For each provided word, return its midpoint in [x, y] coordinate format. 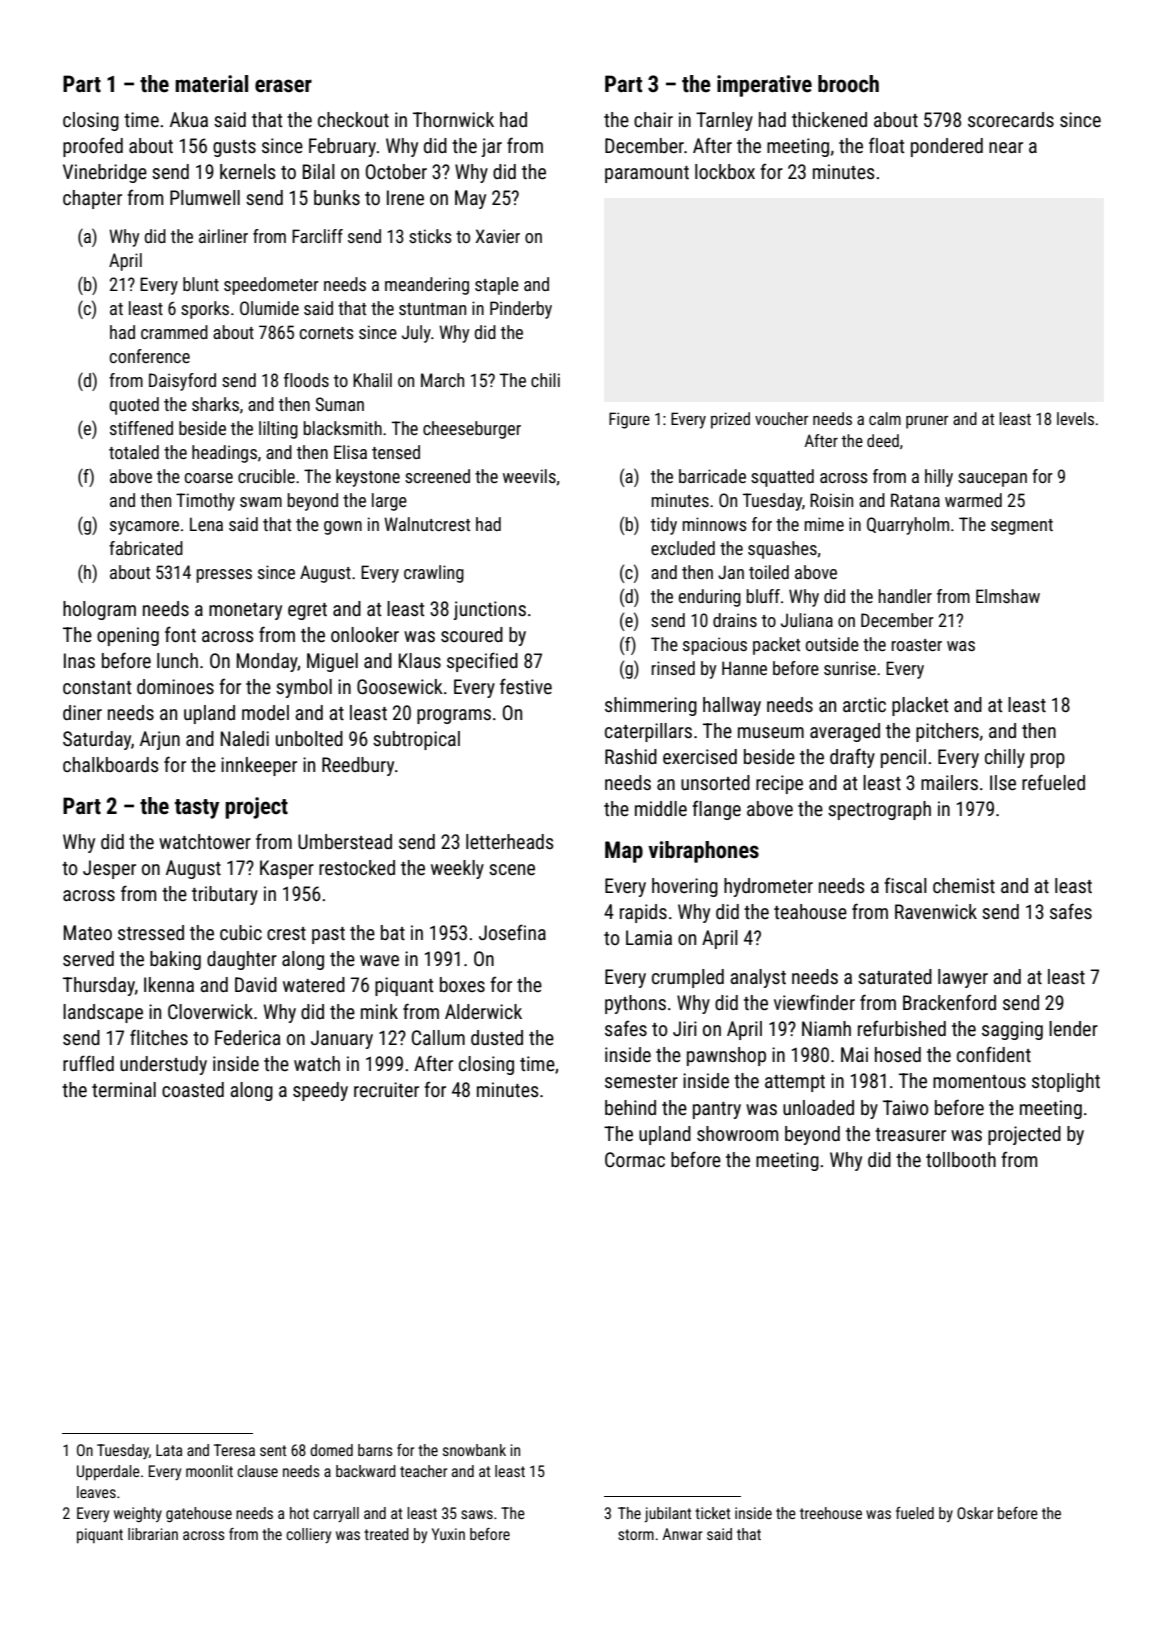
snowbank [474, 1450]
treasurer [910, 1134]
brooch [848, 84]
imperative [764, 86]
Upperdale [108, 1473]
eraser [283, 86]
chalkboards [110, 764]
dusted [497, 1037]
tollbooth [961, 1159]
